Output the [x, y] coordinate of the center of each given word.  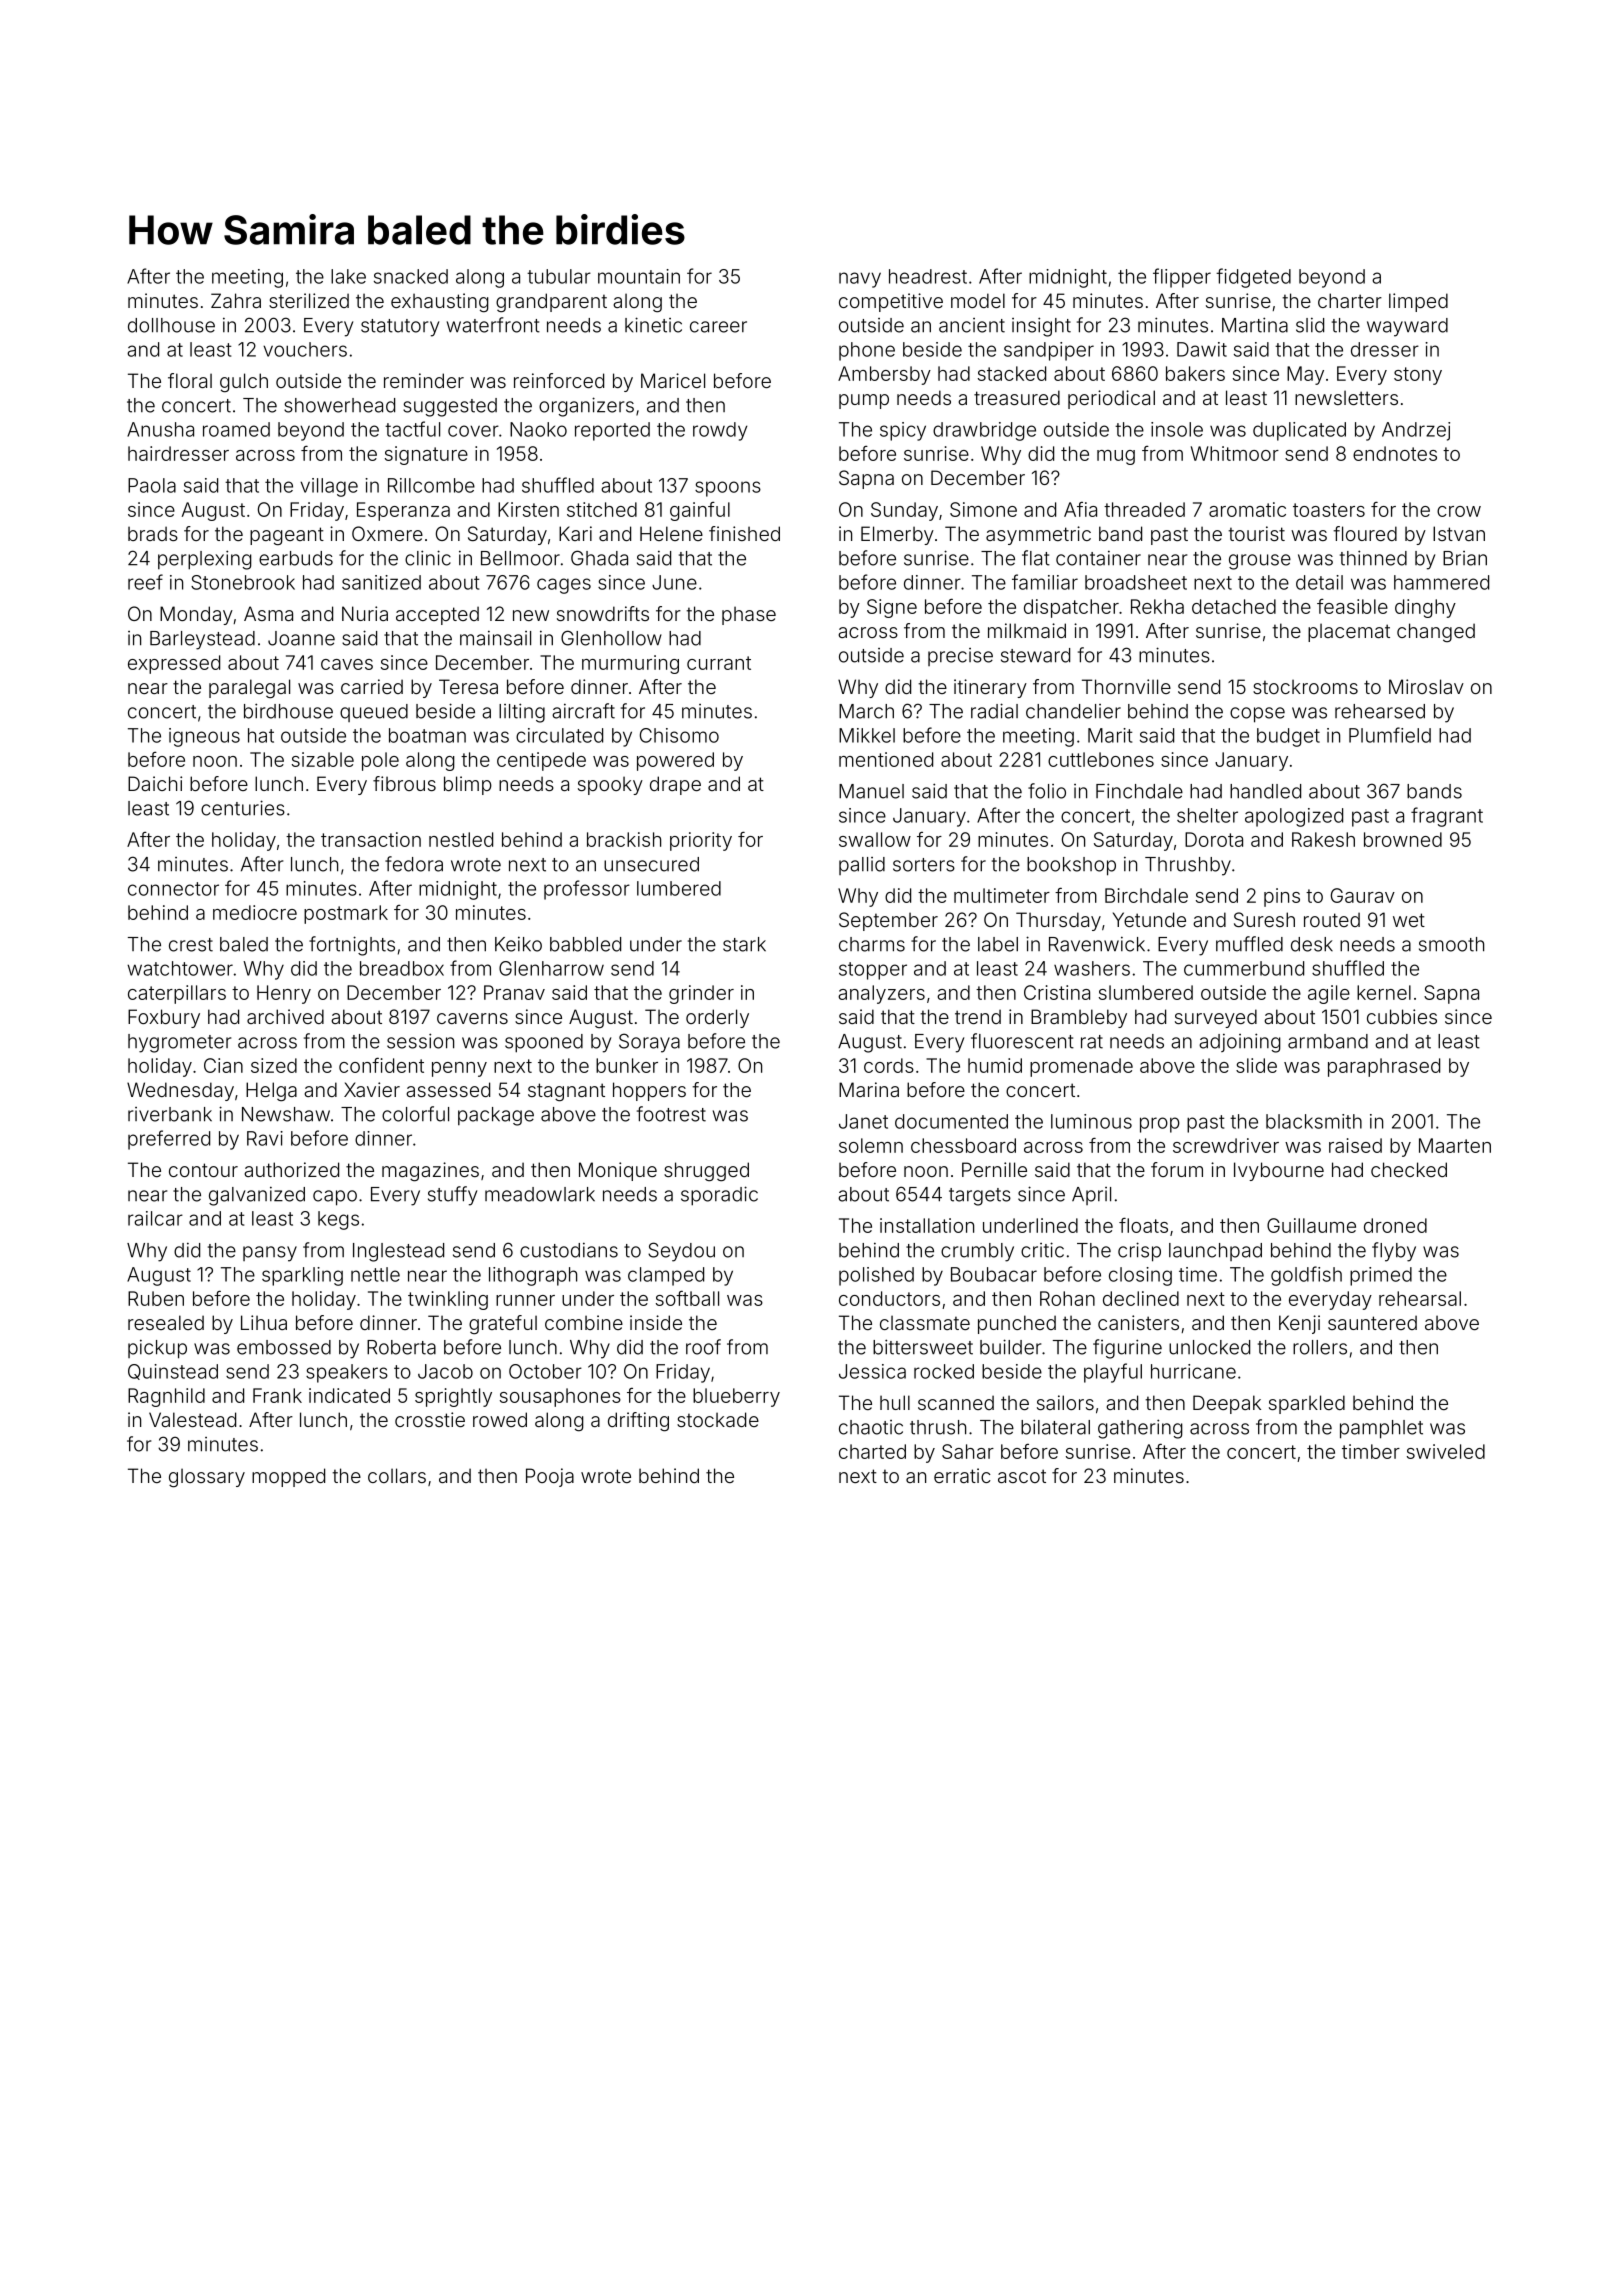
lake [348, 276]
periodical [1111, 399]
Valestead [192, 1419]
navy [860, 280]
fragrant [1447, 817]
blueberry [736, 1397]
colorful [415, 1114]
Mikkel [867, 735]
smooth [1451, 944]
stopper [873, 971]
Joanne [301, 638]
